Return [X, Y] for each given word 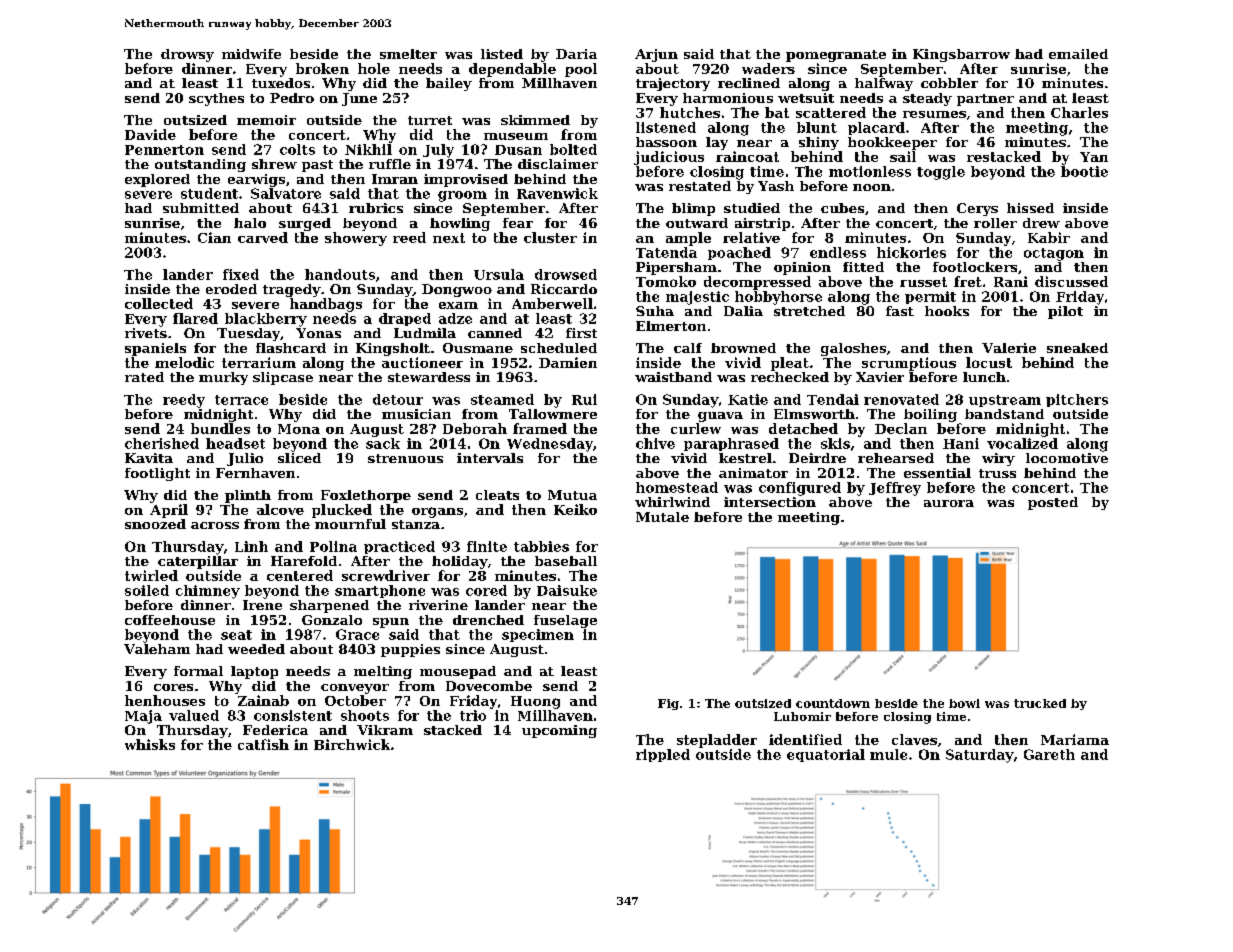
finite [487, 546]
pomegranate [836, 56]
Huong [535, 702]
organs [437, 512]
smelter [408, 54]
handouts [340, 274]
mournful [350, 524]
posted [1053, 503]
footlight [157, 474]
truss [997, 473]
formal [198, 671]
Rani [1011, 281]
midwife [251, 54]
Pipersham [676, 268]
